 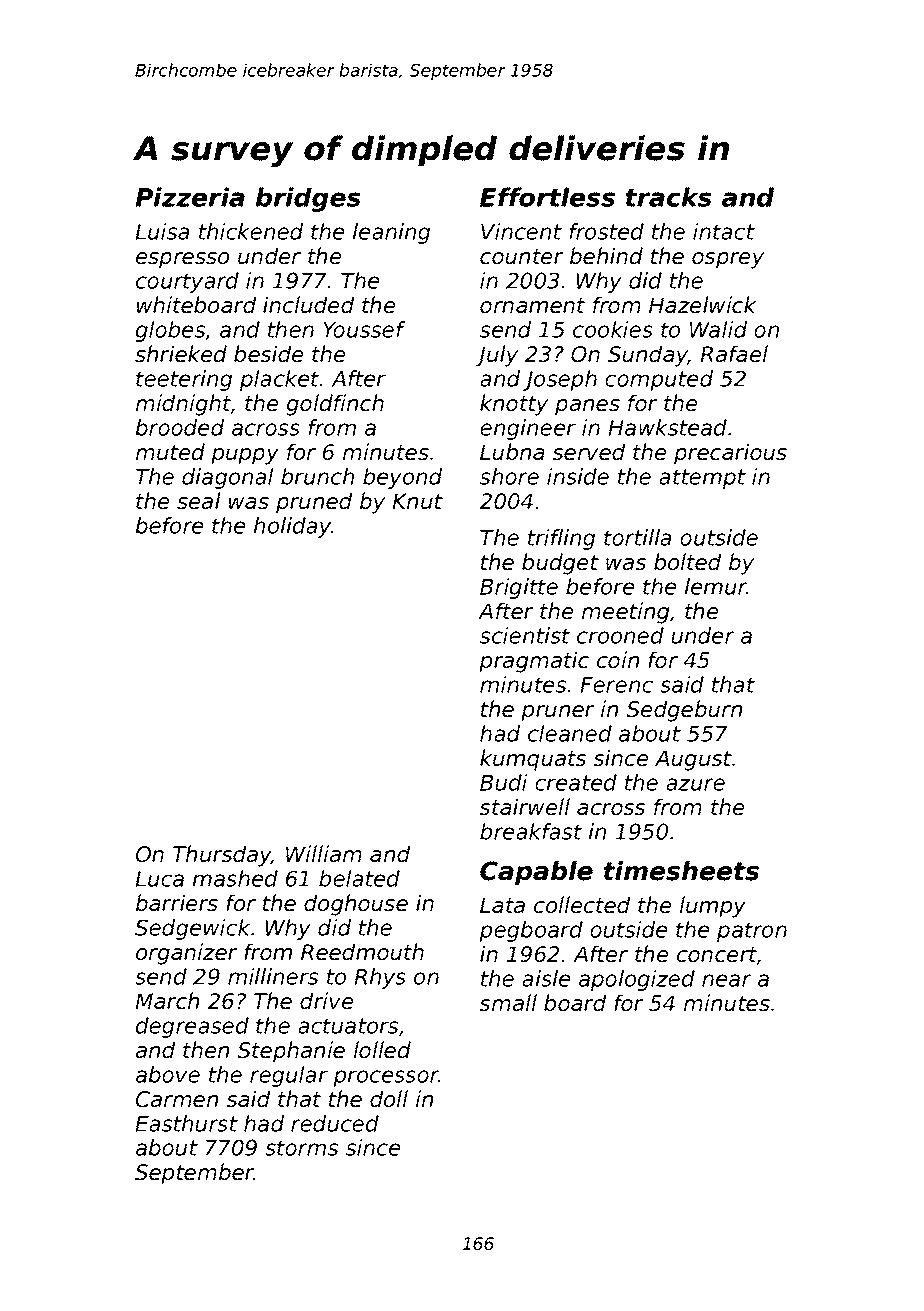 What do you see at coordinates (171, 331) in the screenshot?
I see `globes` at bounding box center [171, 331].
